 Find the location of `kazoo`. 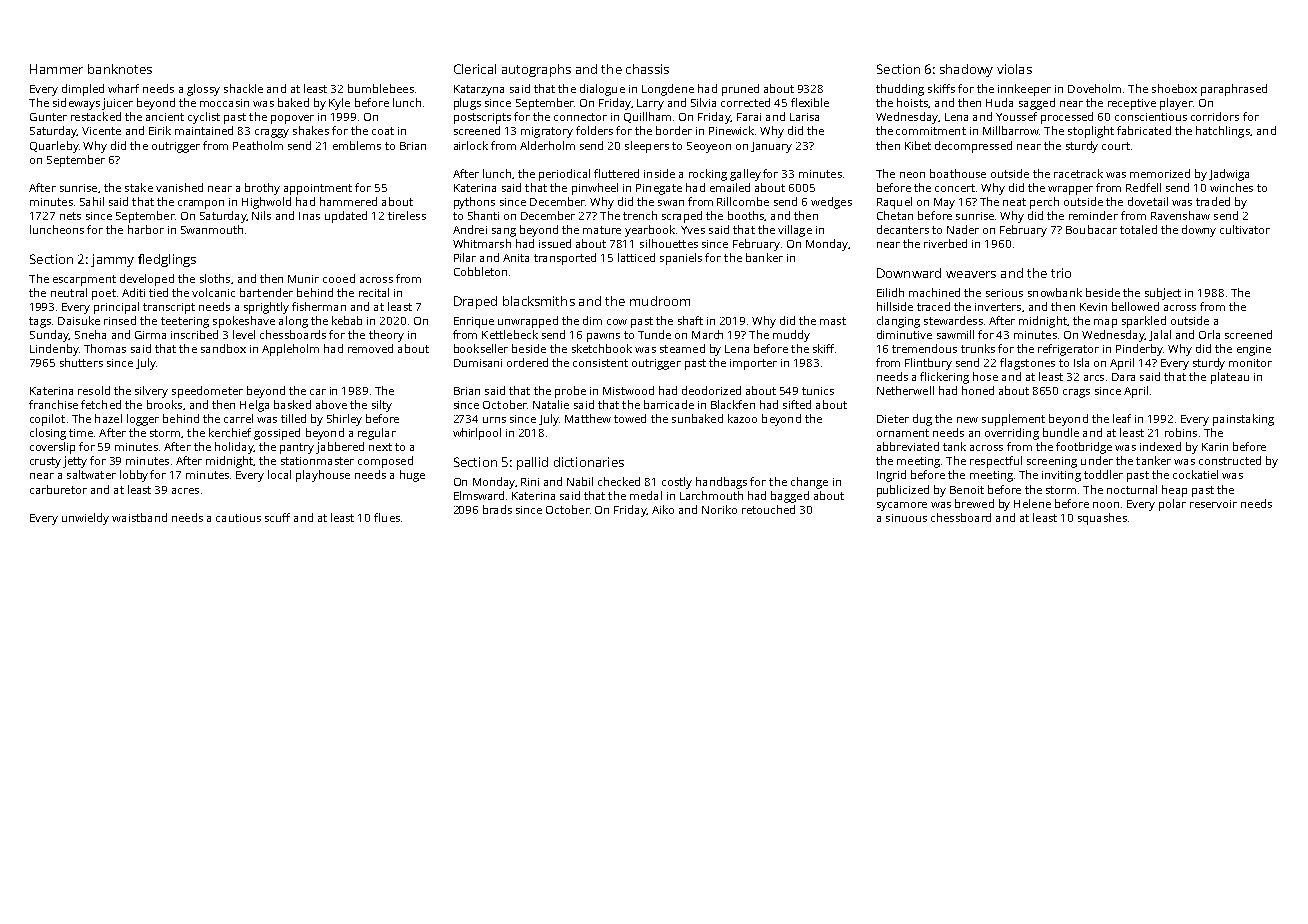

kazoo is located at coordinates (742, 418).
